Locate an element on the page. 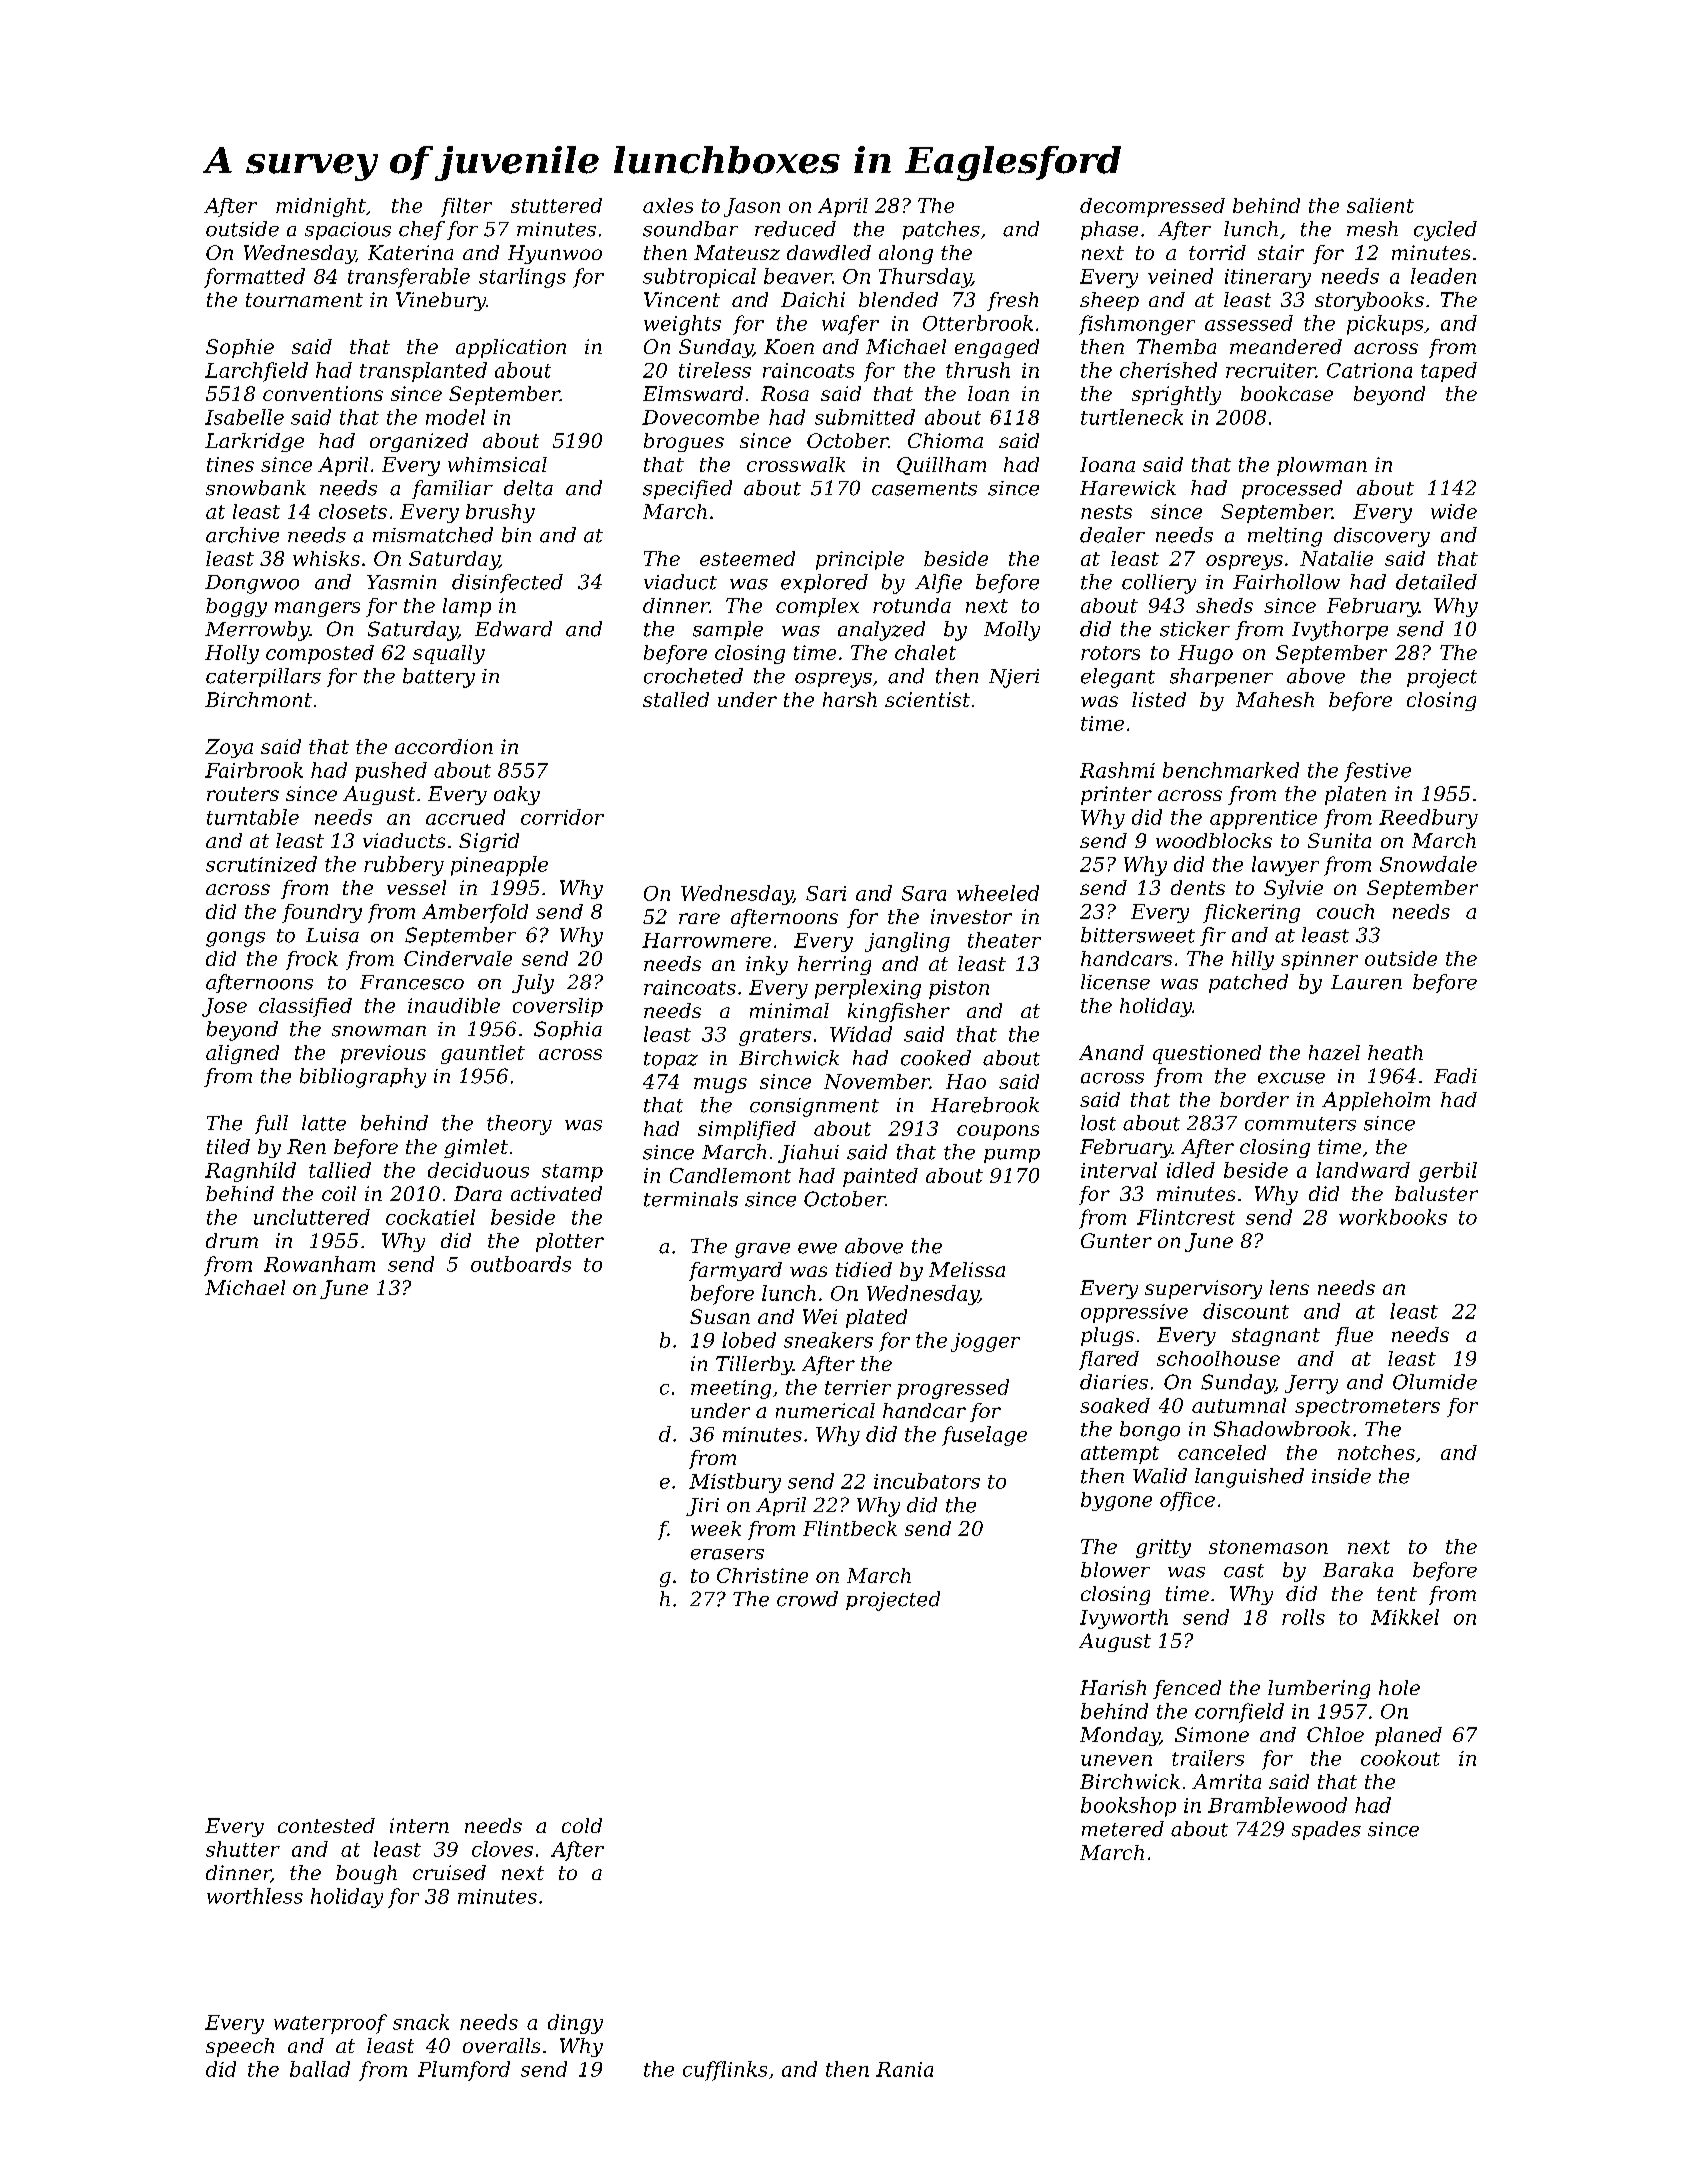 The width and height of the image is (1683, 2178). patches is located at coordinates (941, 230).
